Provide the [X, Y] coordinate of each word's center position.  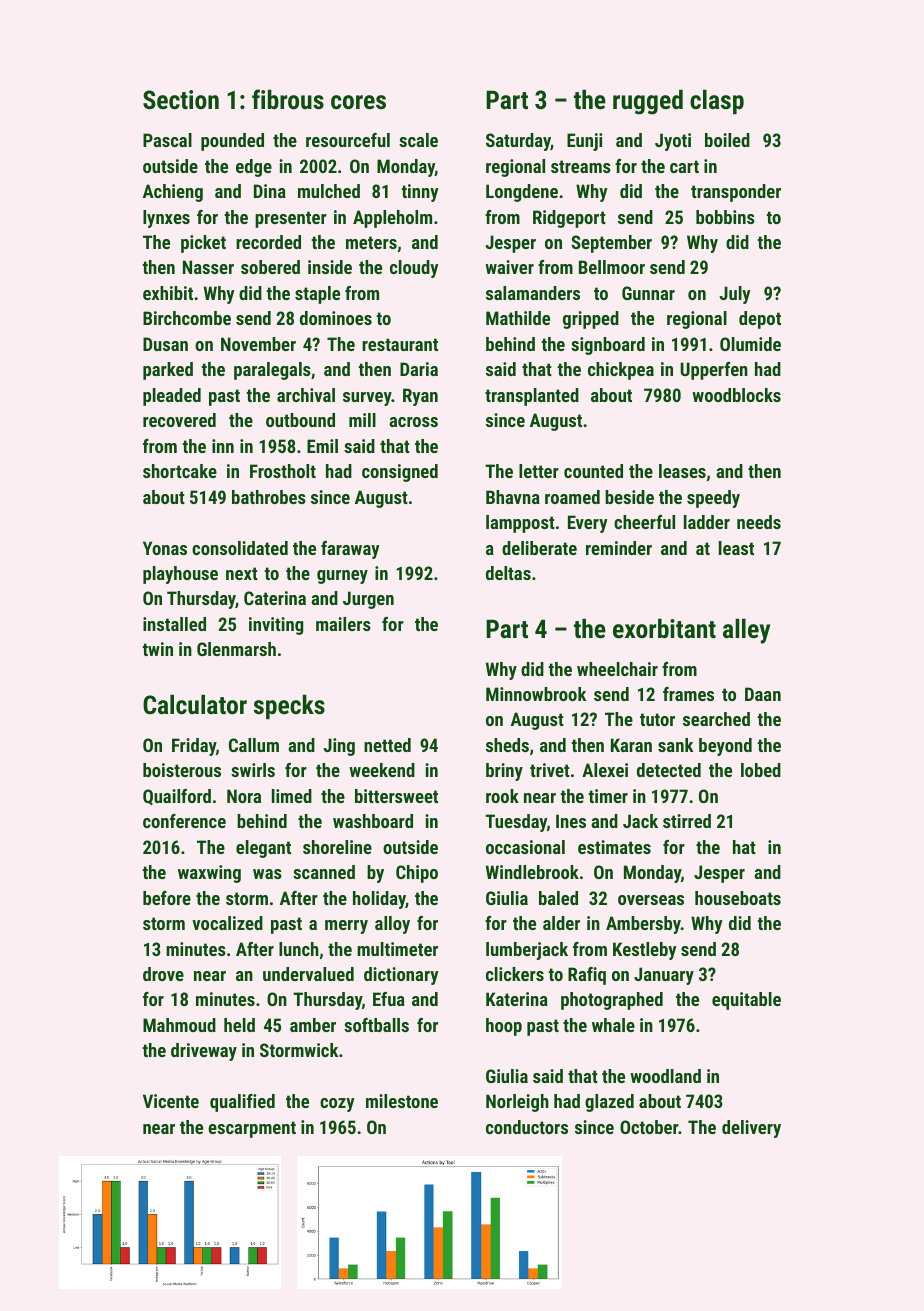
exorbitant [664, 628]
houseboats [738, 898]
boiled [727, 140]
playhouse [180, 575]
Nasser [208, 267]
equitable [746, 1001]
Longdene [522, 193]
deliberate [539, 548]
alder [561, 923]
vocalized [227, 923]
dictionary [401, 976]
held [239, 1025]
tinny [420, 193]
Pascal [167, 140]
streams [581, 166]
